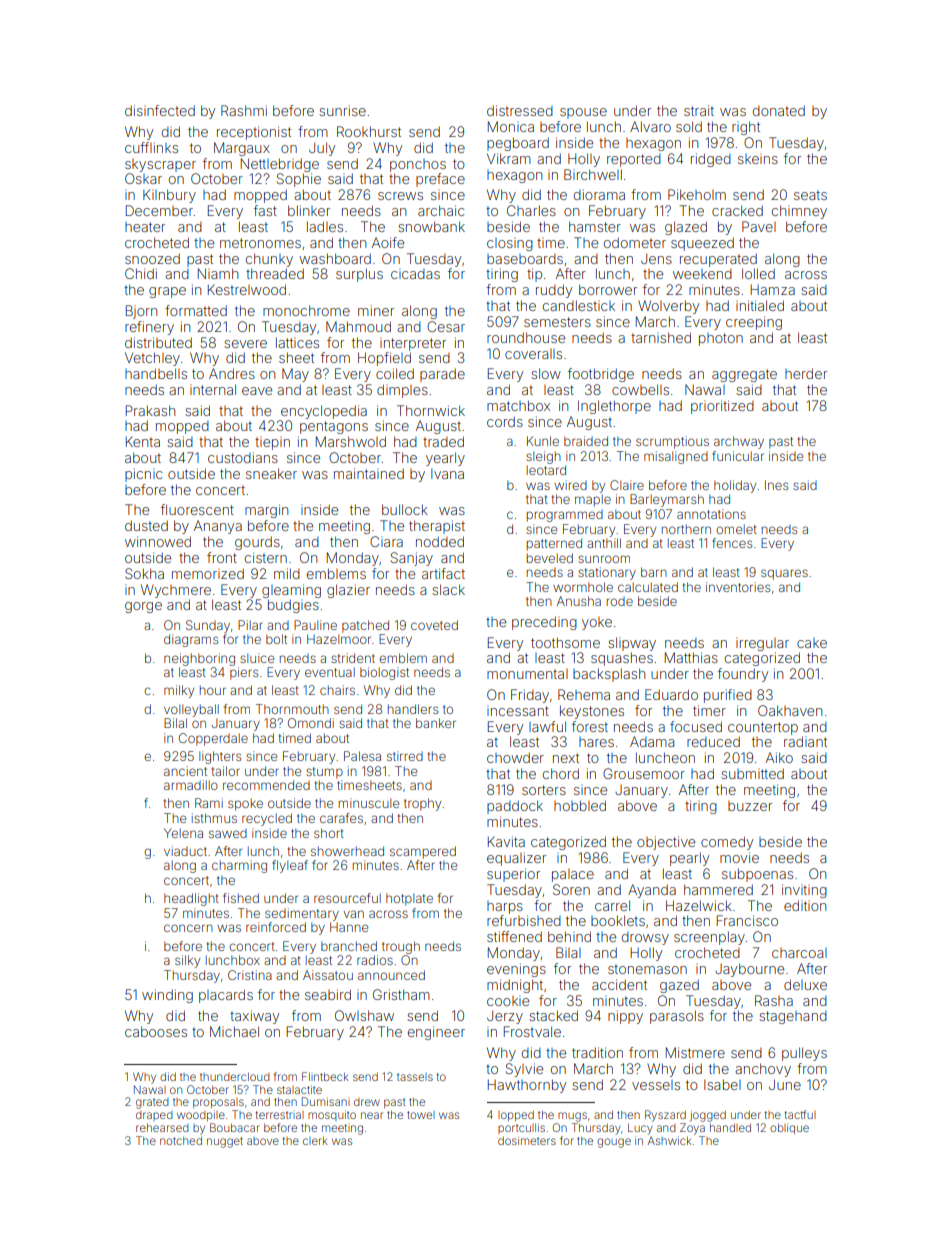 Image resolution: width=952 pixels, height=1233 pixels. Describe the element at coordinates (527, 1140) in the document. I see `dosimeters` at that location.
